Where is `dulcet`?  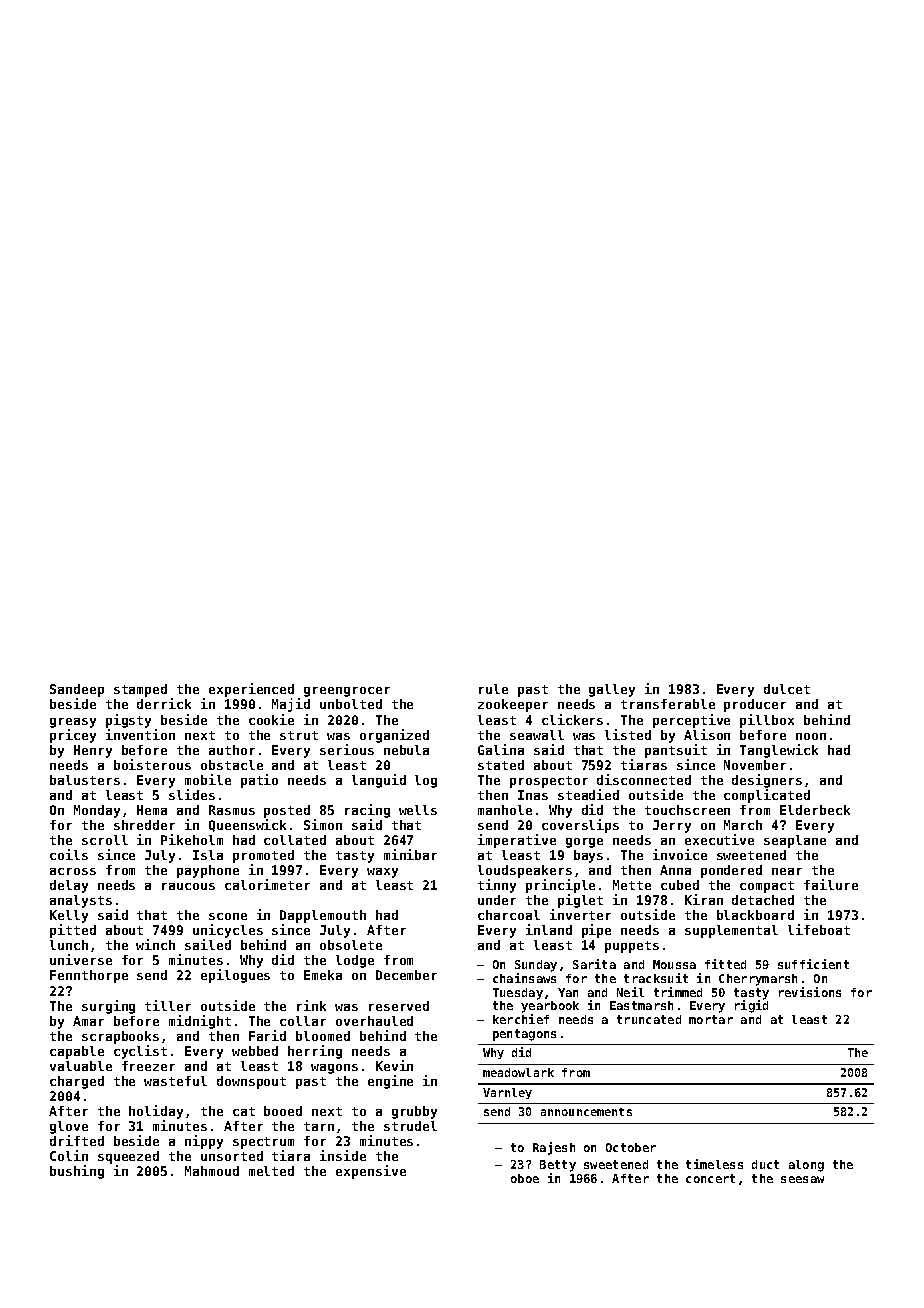 dulcet is located at coordinates (787, 689).
